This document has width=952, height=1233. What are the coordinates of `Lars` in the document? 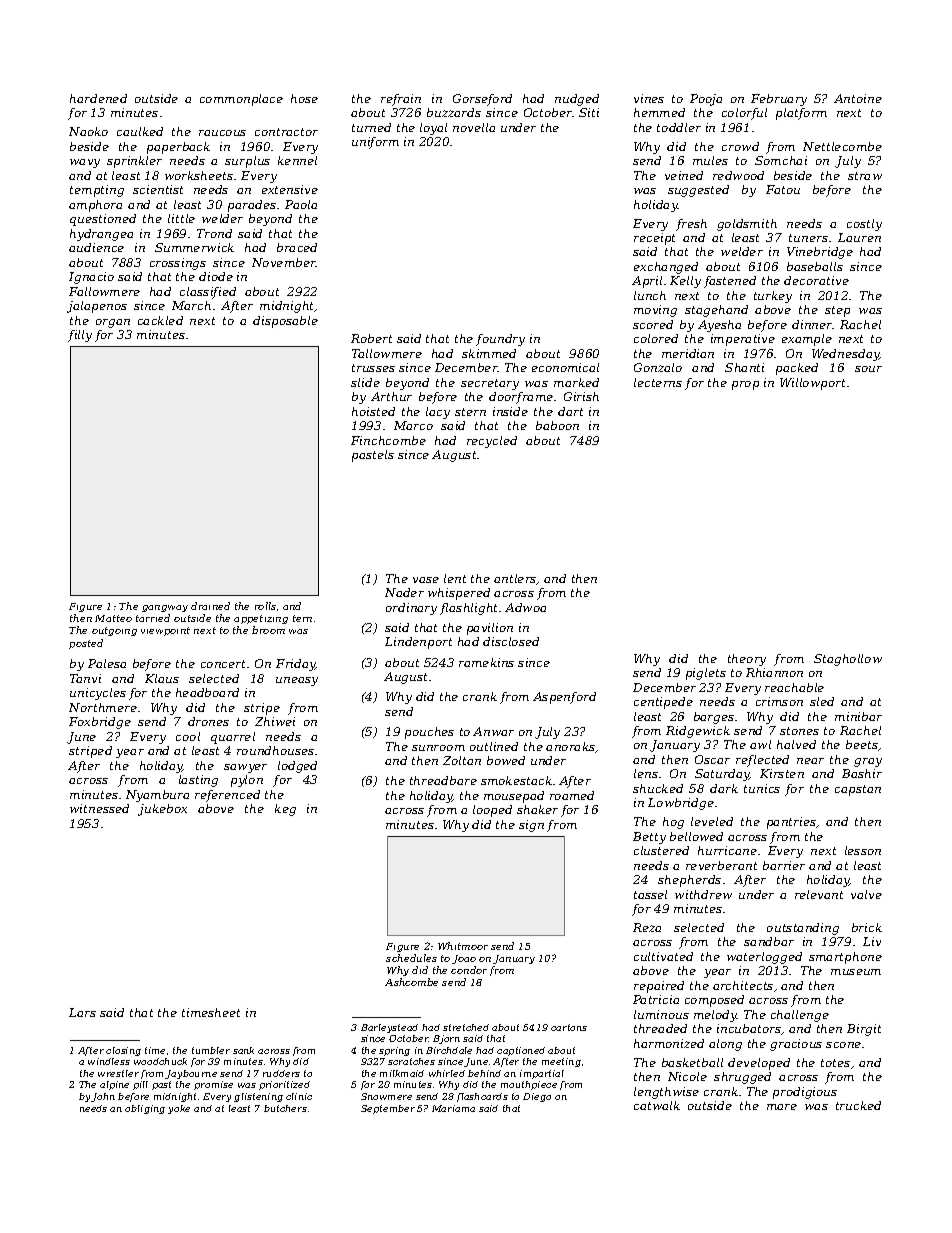 It's located at (82, 1012).
